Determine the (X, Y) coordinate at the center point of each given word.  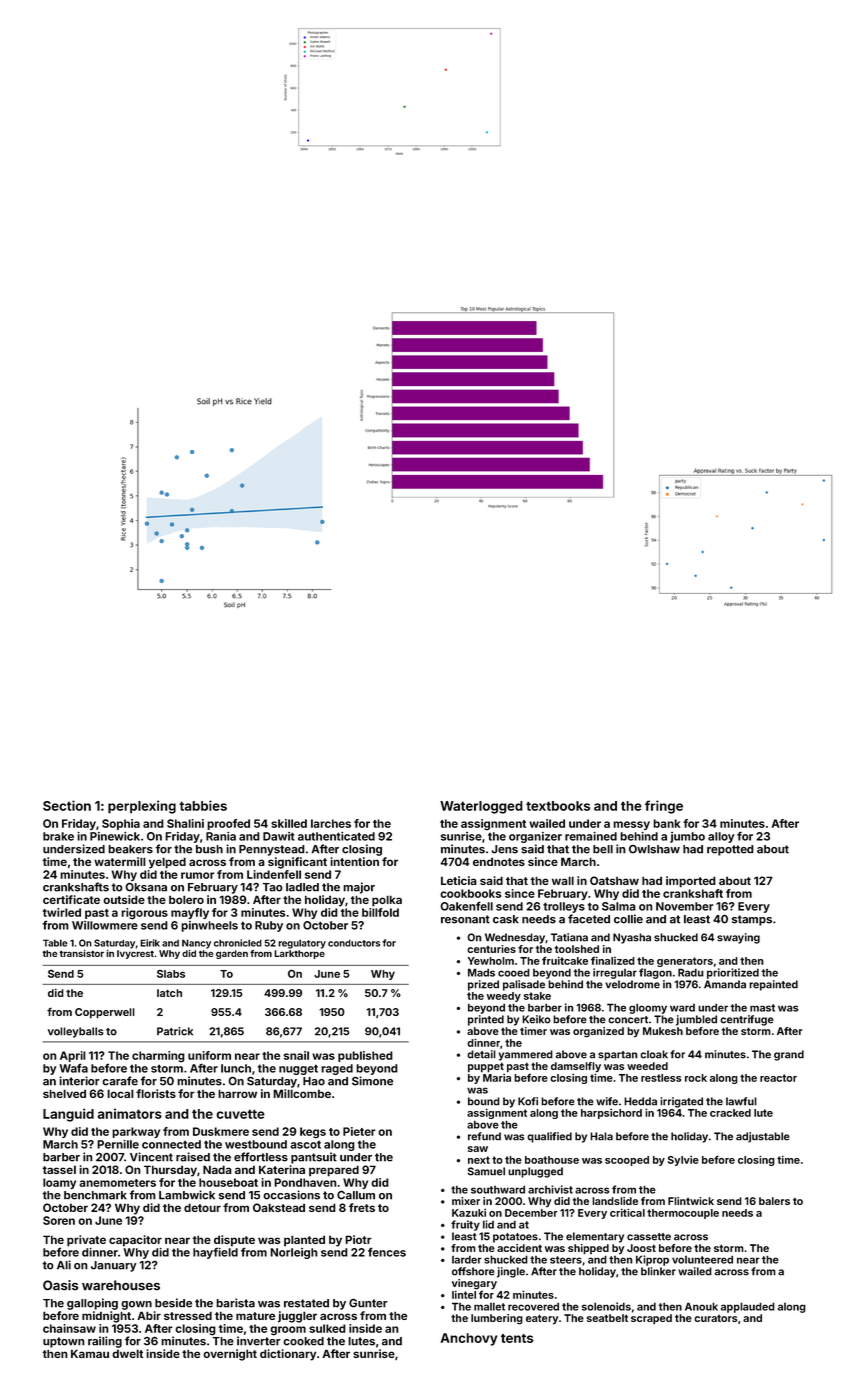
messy (631, 825)
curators (715, 1318)
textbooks (558, 806)
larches (331, 823)
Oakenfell (466, 906)
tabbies (203, 805)
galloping (92, 1304)
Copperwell (105, 1013)
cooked (303, 1341)
